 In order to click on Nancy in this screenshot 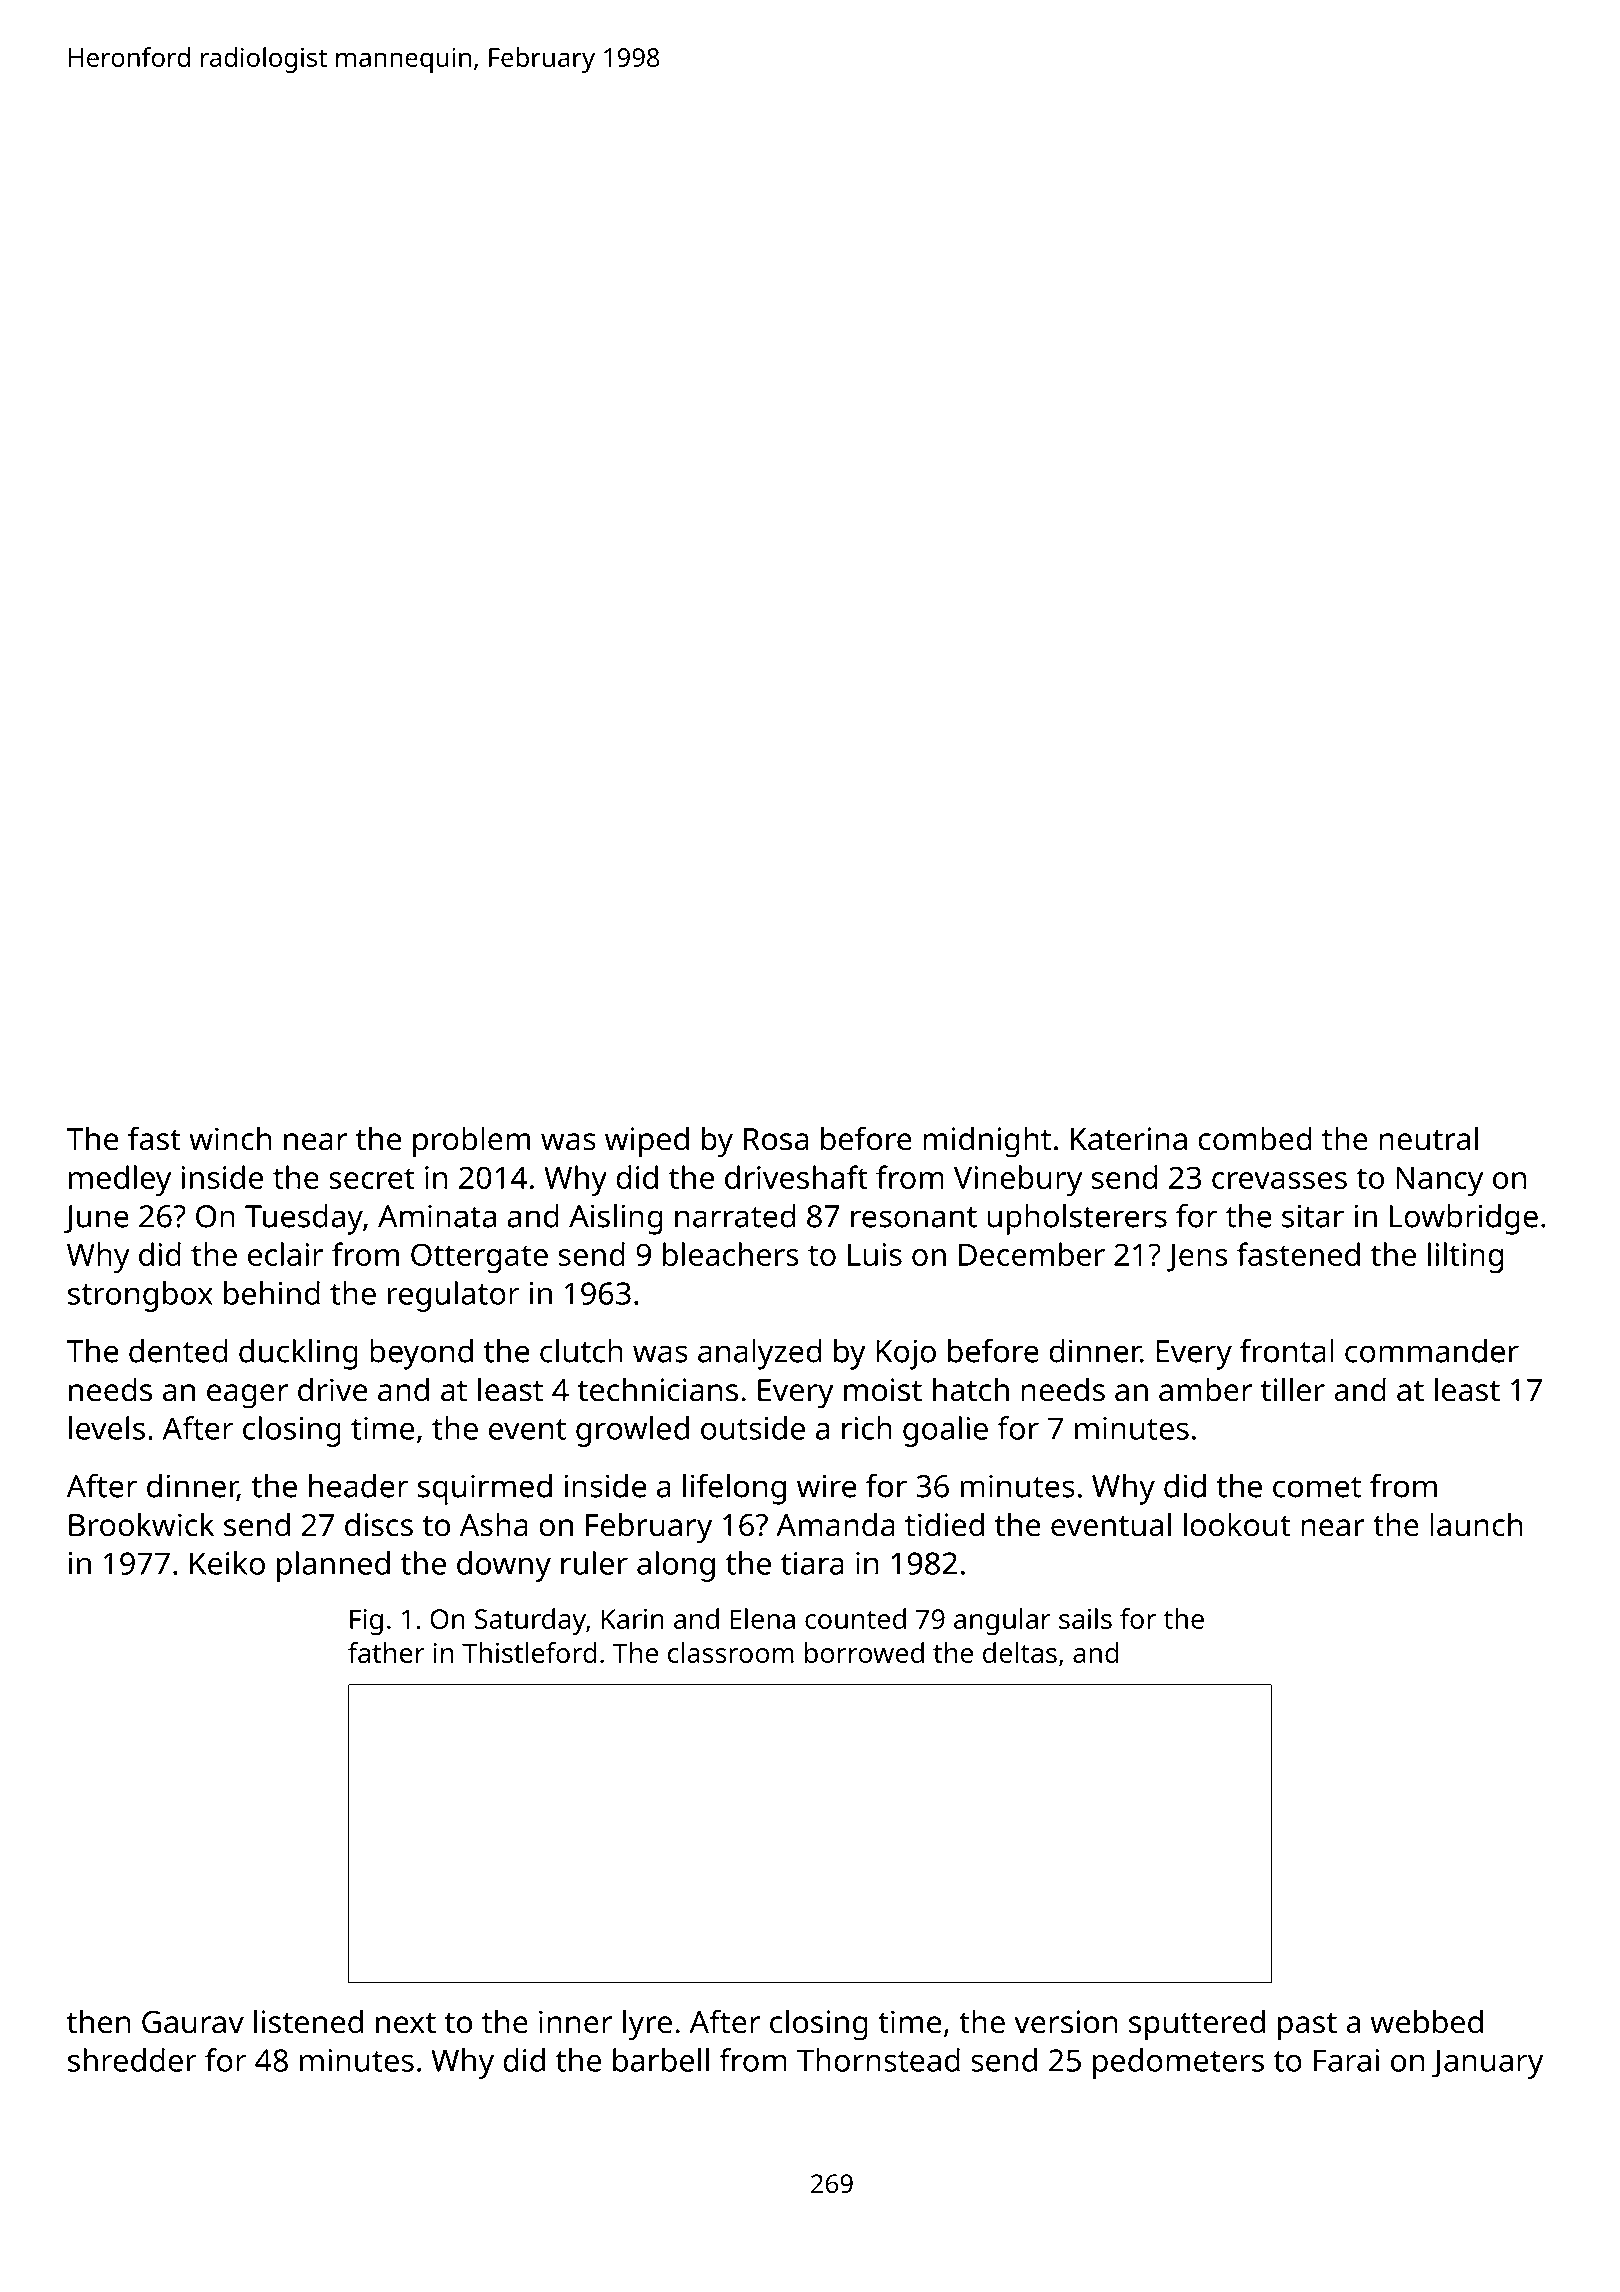, I will do `click(1439, 1181)`.
